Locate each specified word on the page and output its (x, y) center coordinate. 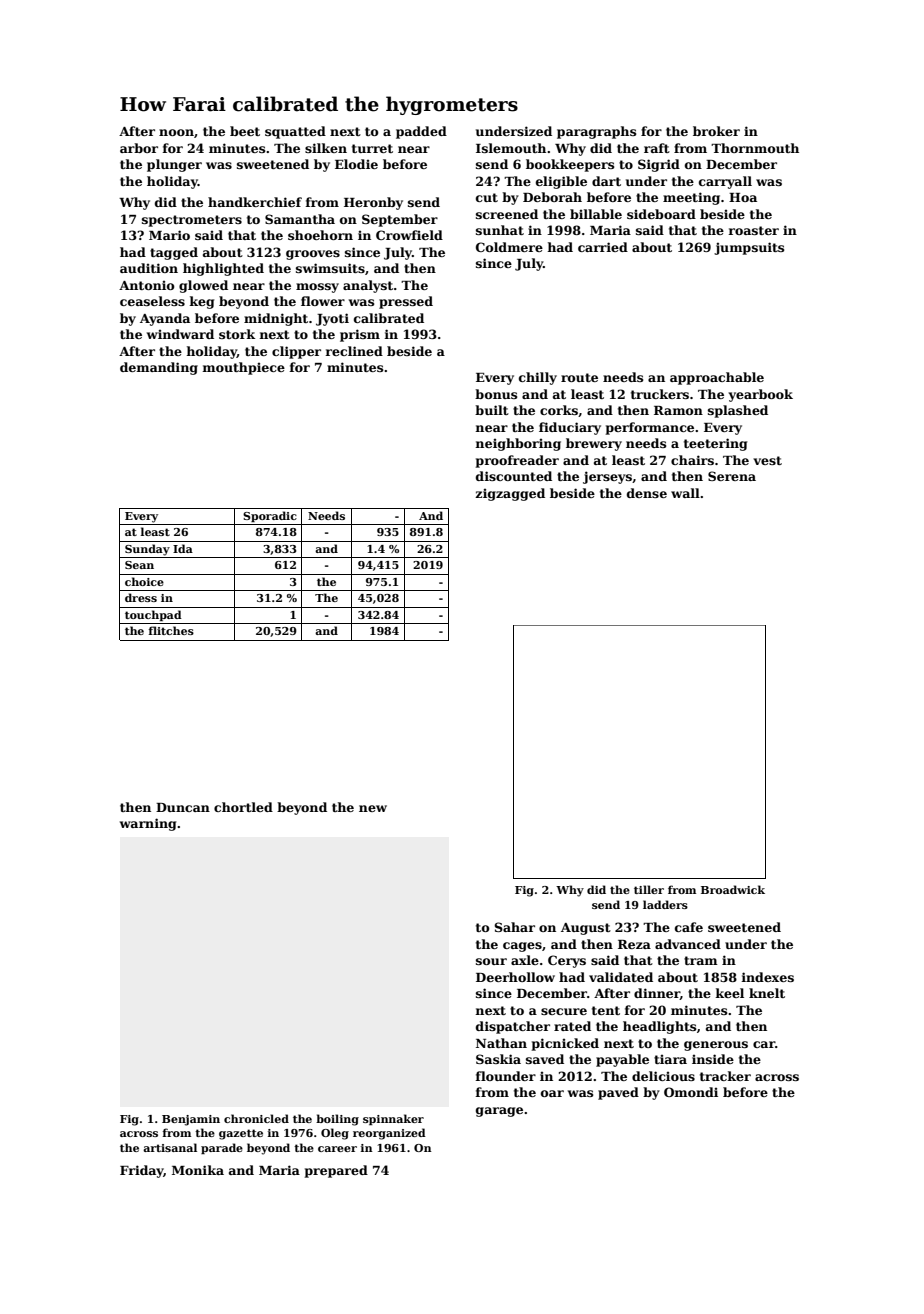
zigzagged (510, 494)
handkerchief (255, 202)
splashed (738, 411)
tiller (649, 889)
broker (716, 131)
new (373, 808)
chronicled (256, 1118)
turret (372, 148)
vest (767, 460)
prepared (336, 1171)
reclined (354, 351)
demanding (159, 368)
